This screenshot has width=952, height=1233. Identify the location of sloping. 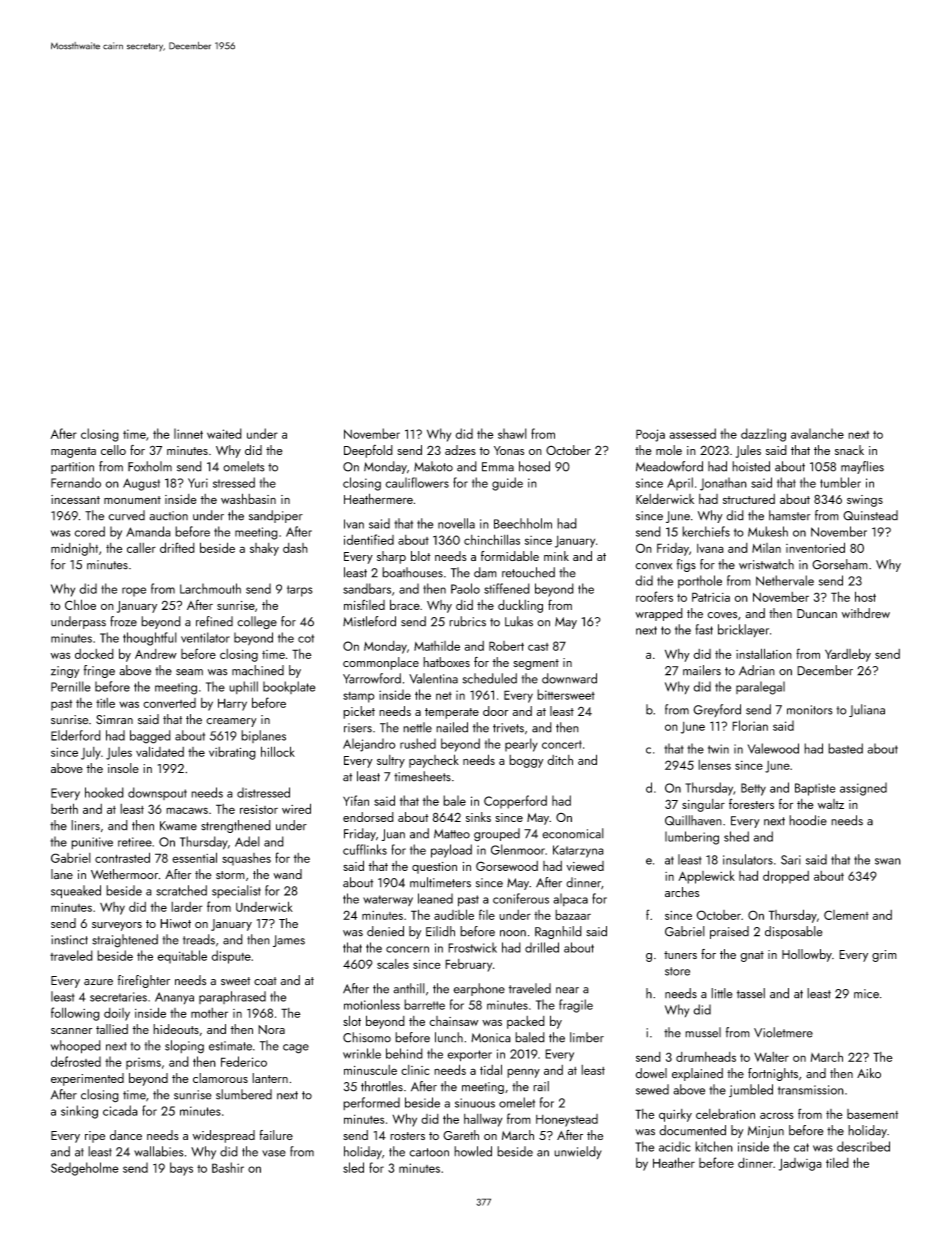
(184, 1047).
